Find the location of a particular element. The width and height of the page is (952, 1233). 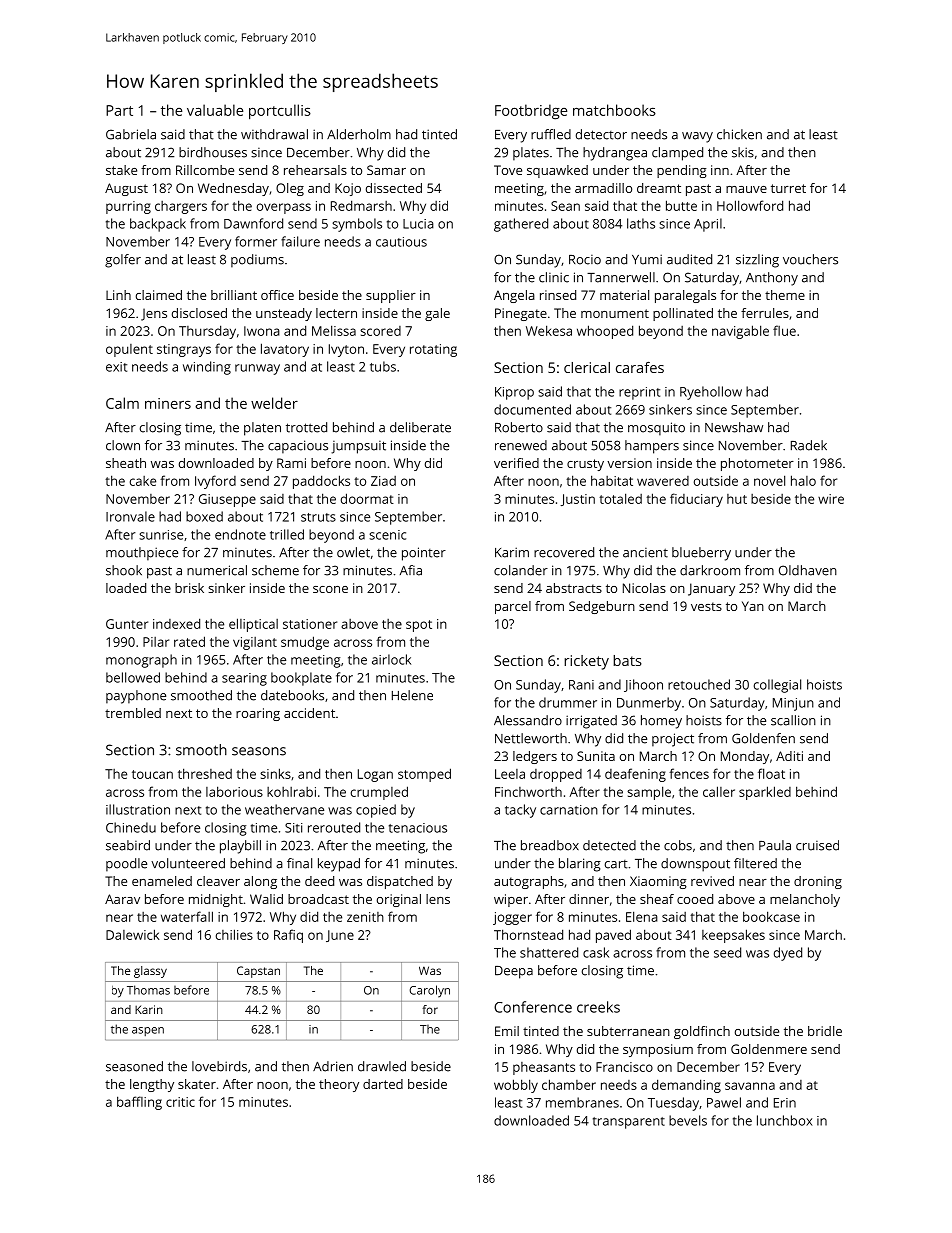

Part is located at coordinates (119, 110).
